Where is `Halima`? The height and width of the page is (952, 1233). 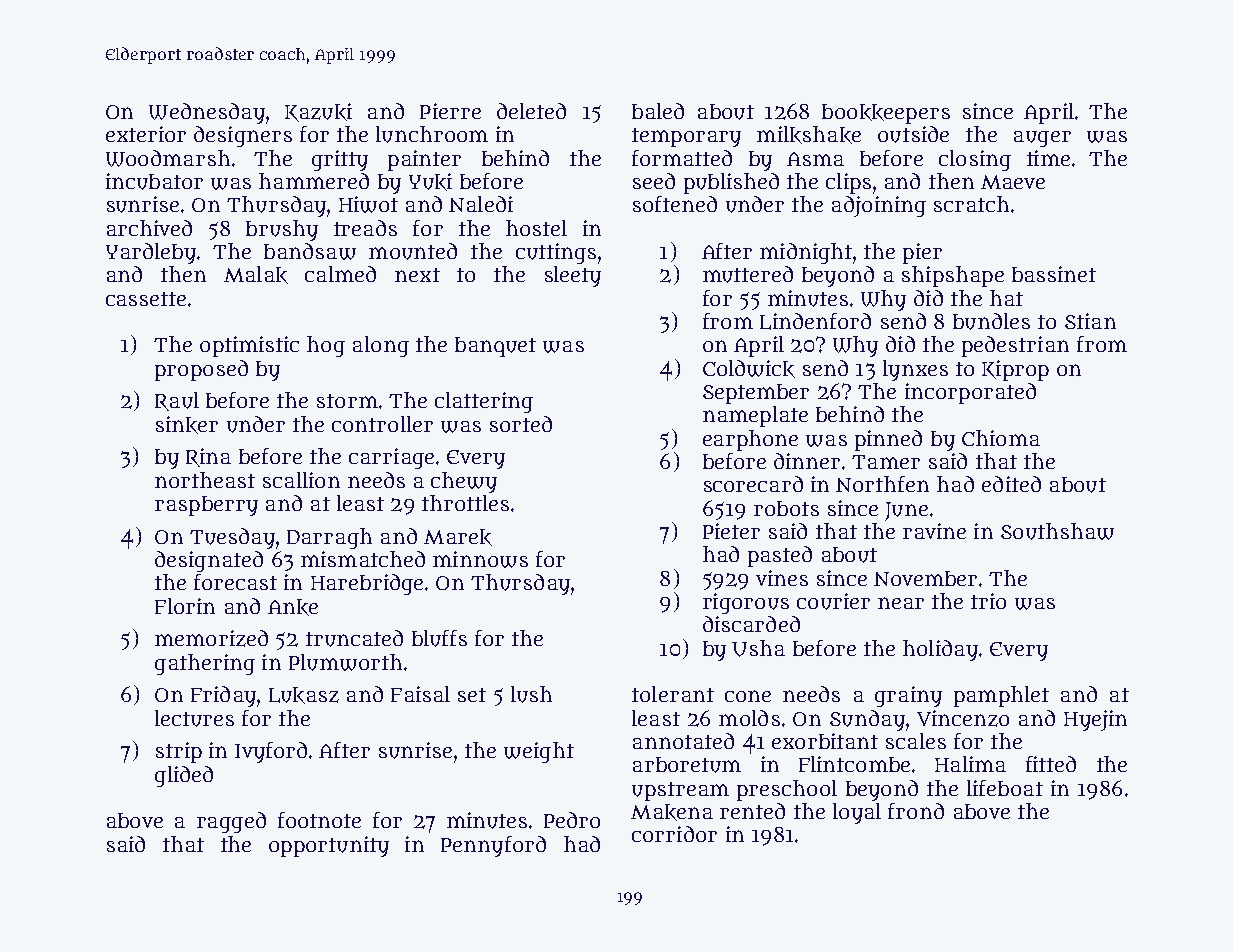 Halima is located at coordinates (970, 764).
